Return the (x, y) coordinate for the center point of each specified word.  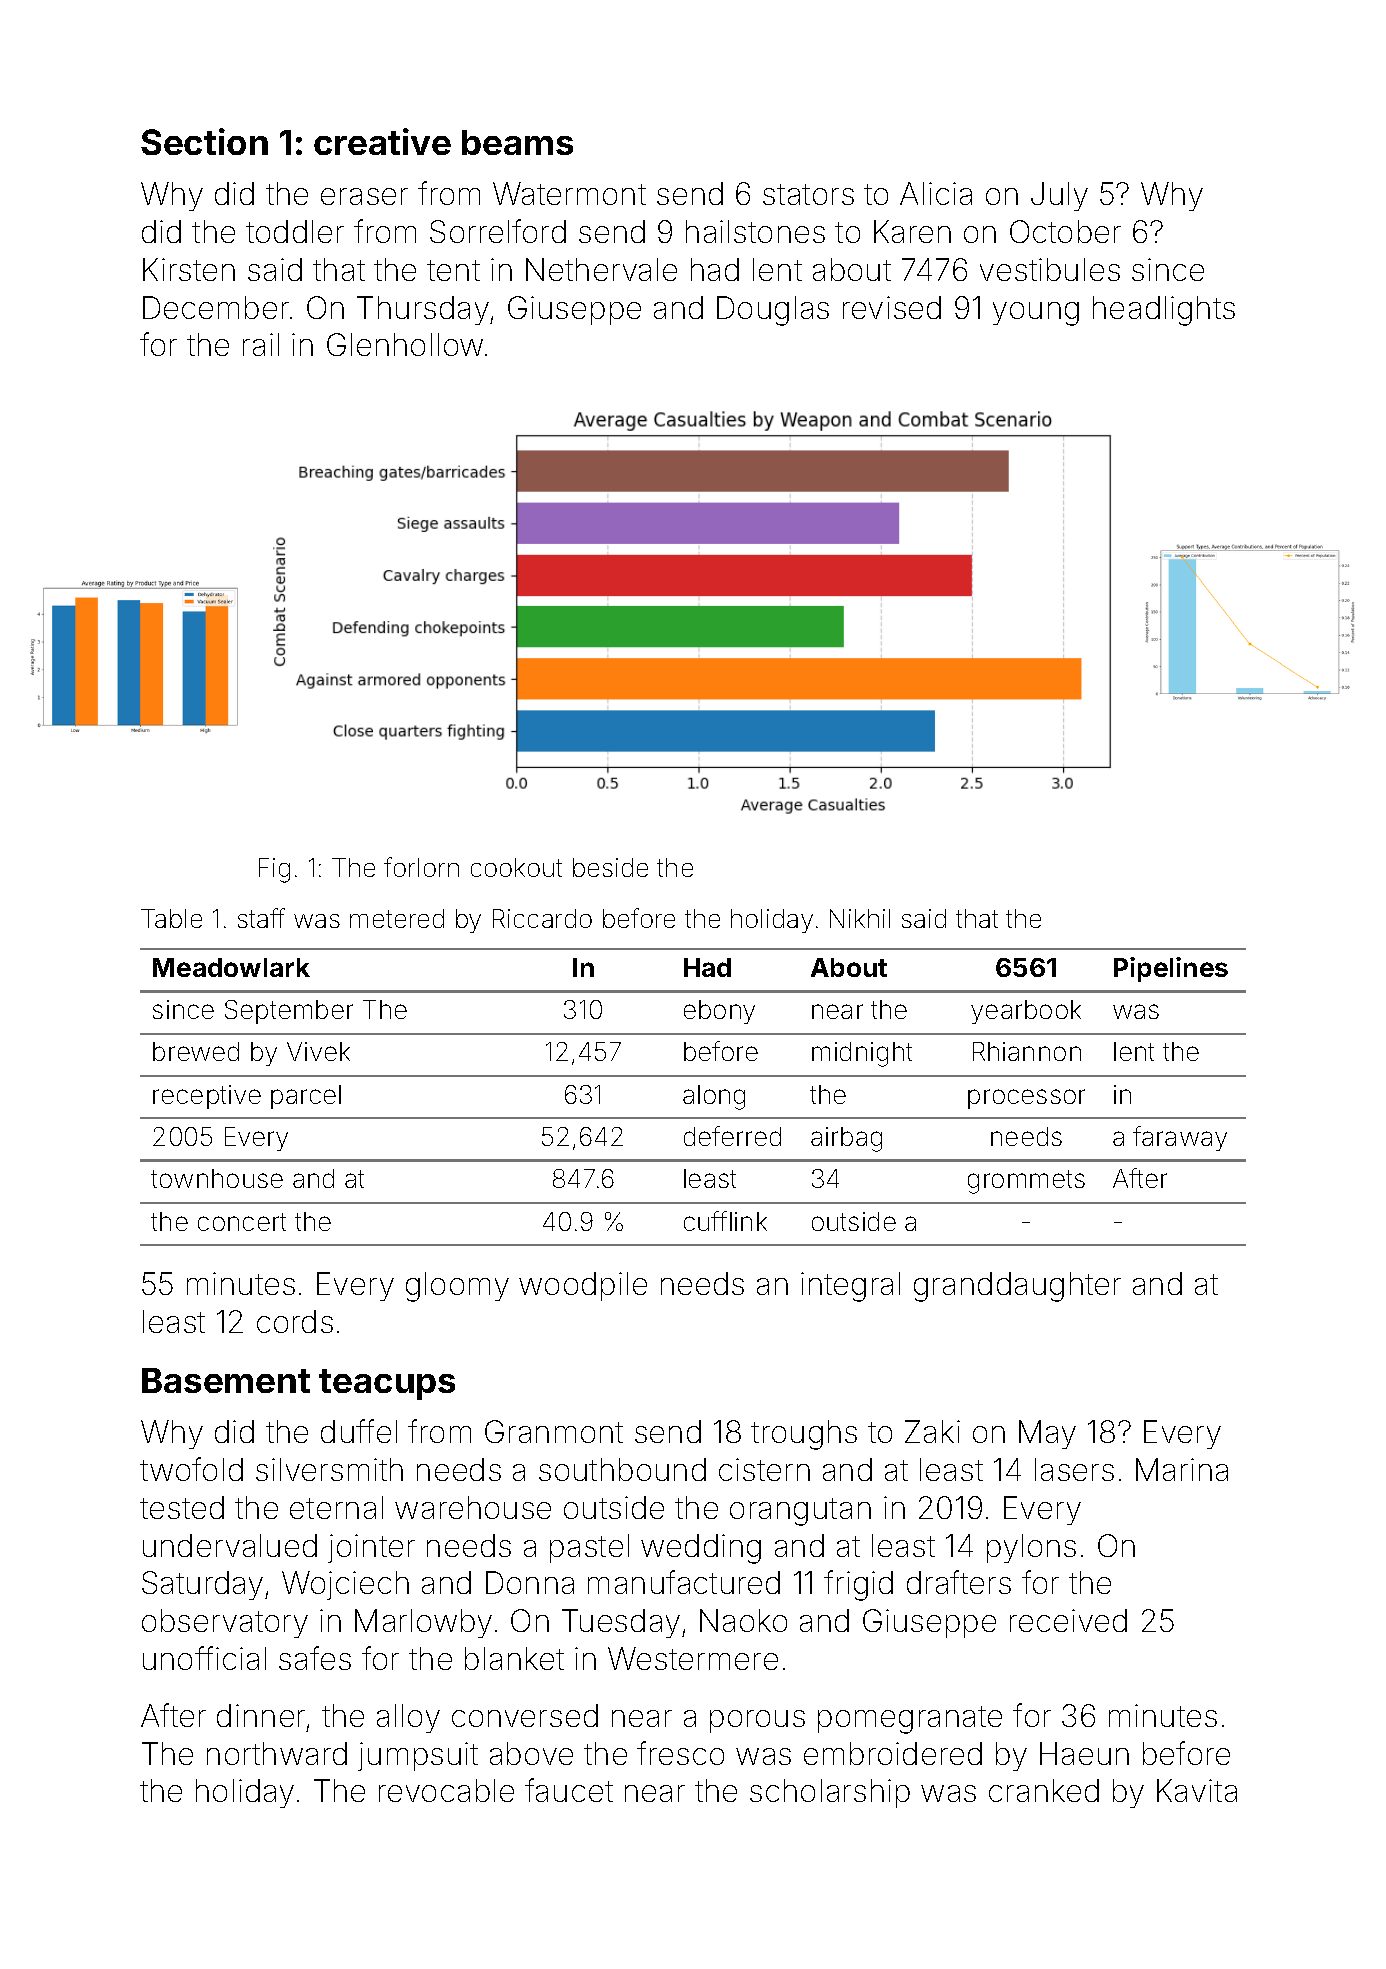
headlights (1164, 311)
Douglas (773, 311)
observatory (225, 1623)
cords (295, 1321)
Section (204, 141)
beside (610, 867)
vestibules (1050, 269)
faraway (1180, 1138)
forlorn (421, 867)
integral (850, 1287)
